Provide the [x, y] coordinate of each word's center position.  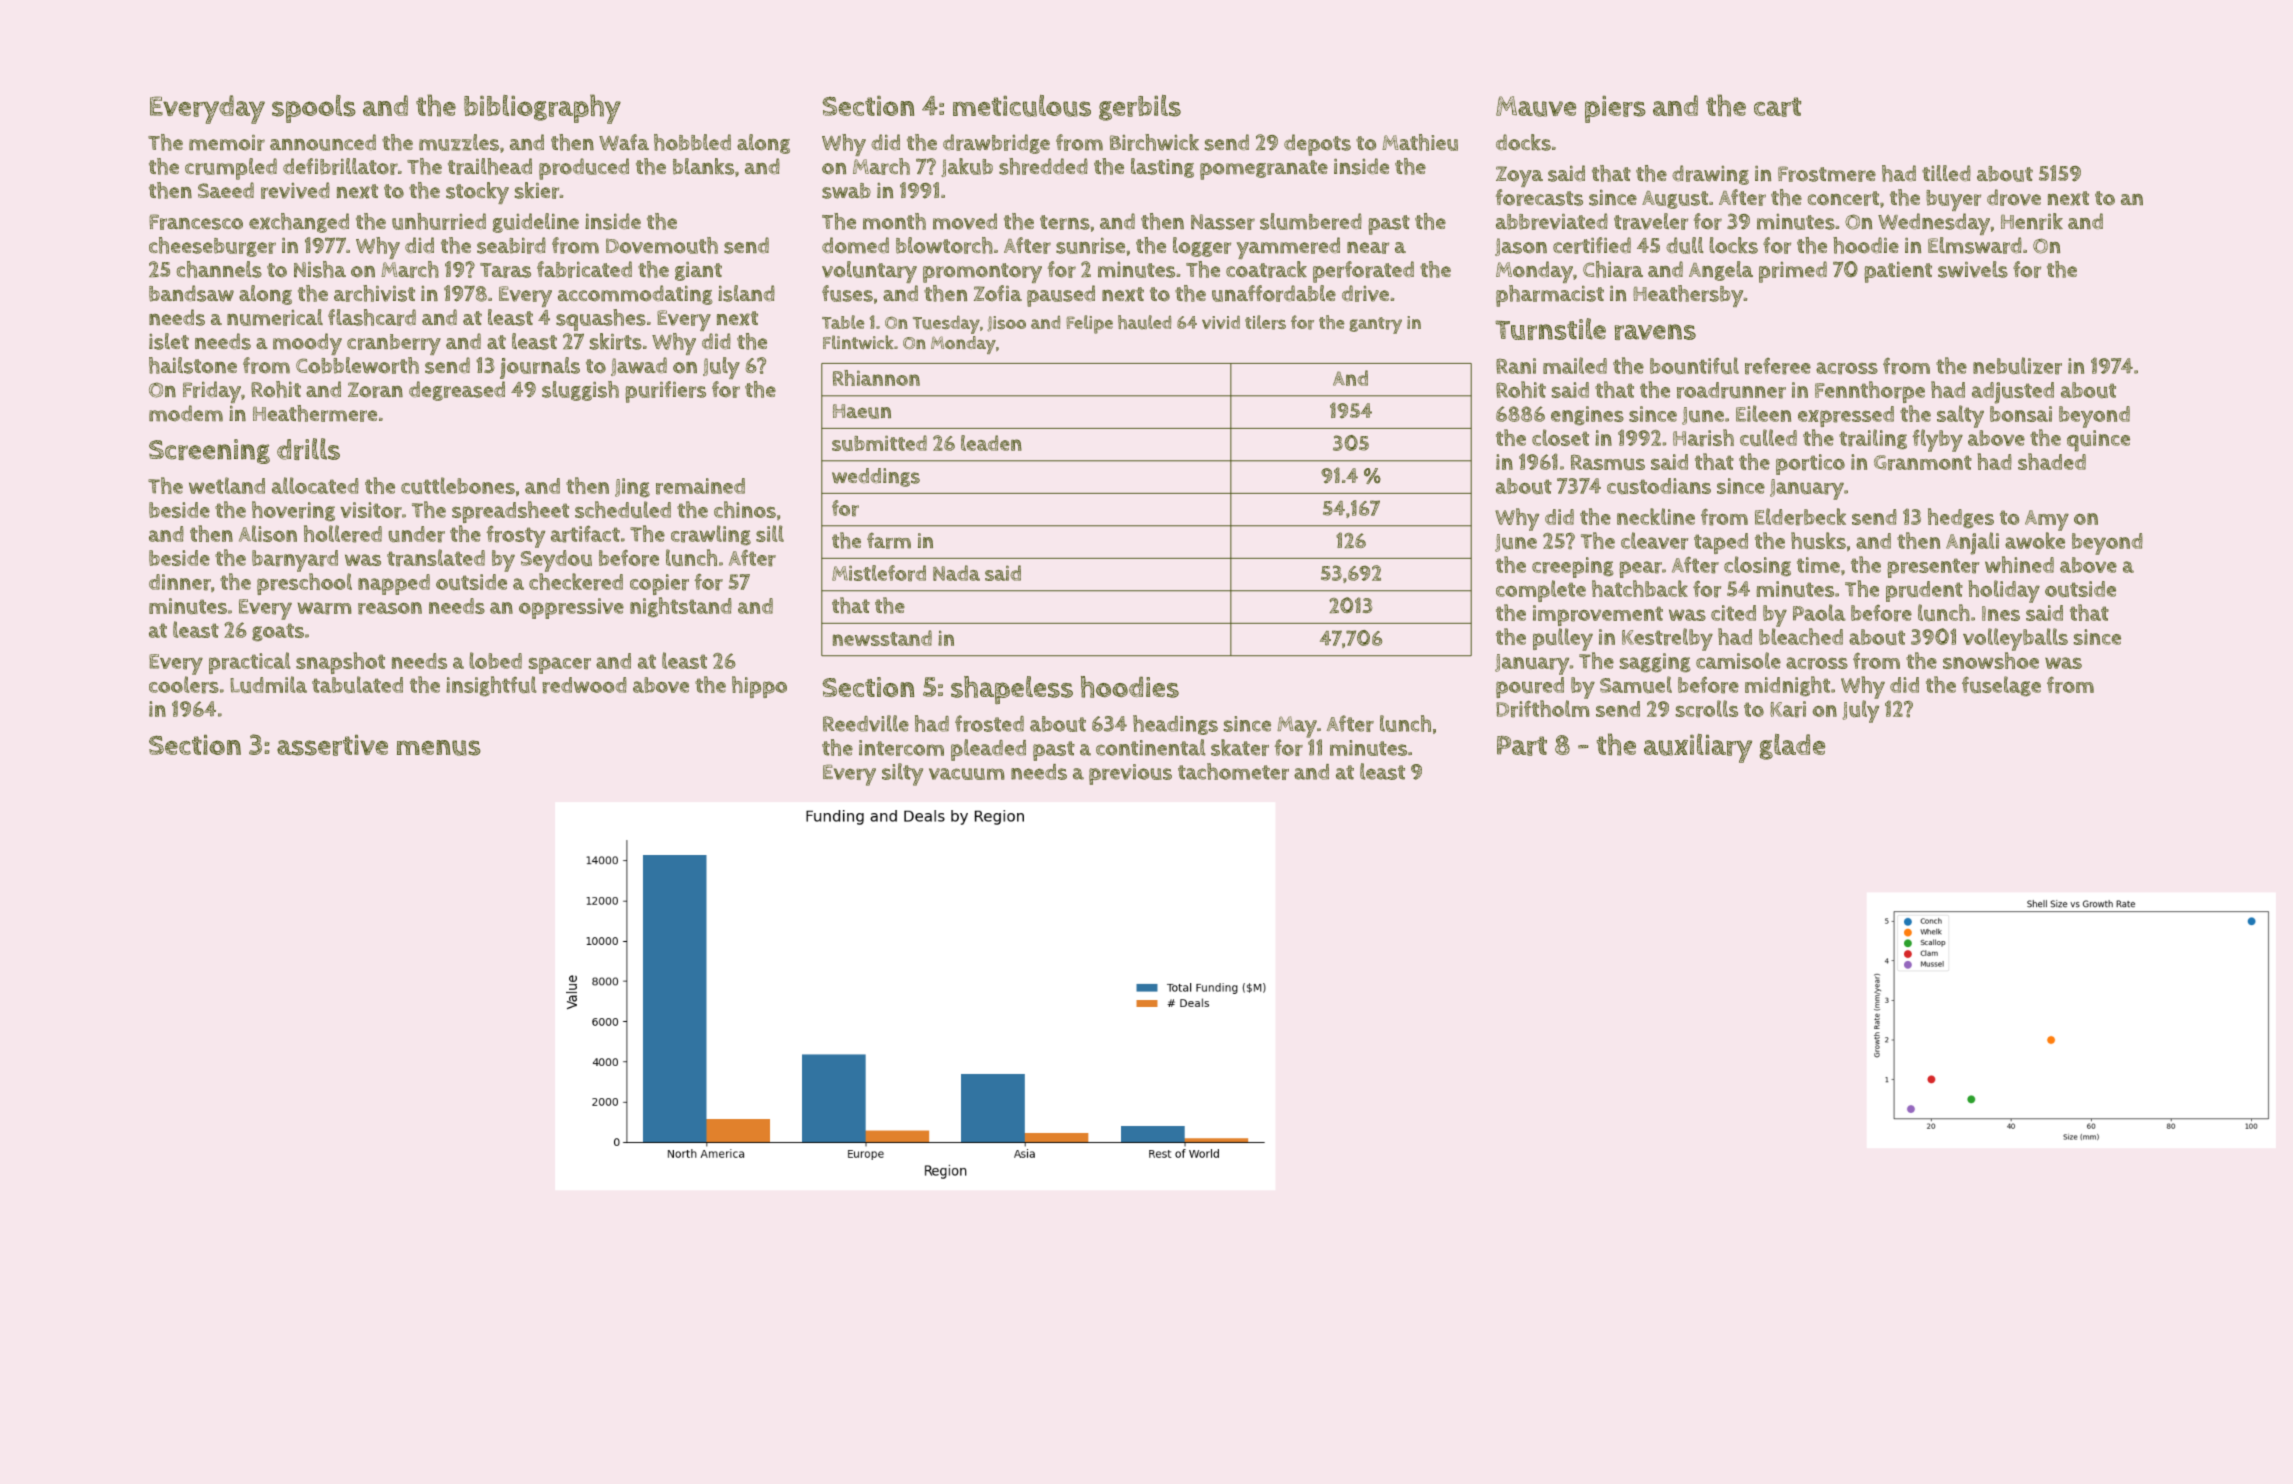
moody [307, 344]
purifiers [665, 392]
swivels [1973, 269]
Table [843, 322]
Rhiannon [876, 378]
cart [1777, 107]
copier [659, 584]
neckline [1656, 516]
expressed [1846, 416]
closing [1757, 566]
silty [902, 774]
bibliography [542, 109]
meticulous [1022, 106]
